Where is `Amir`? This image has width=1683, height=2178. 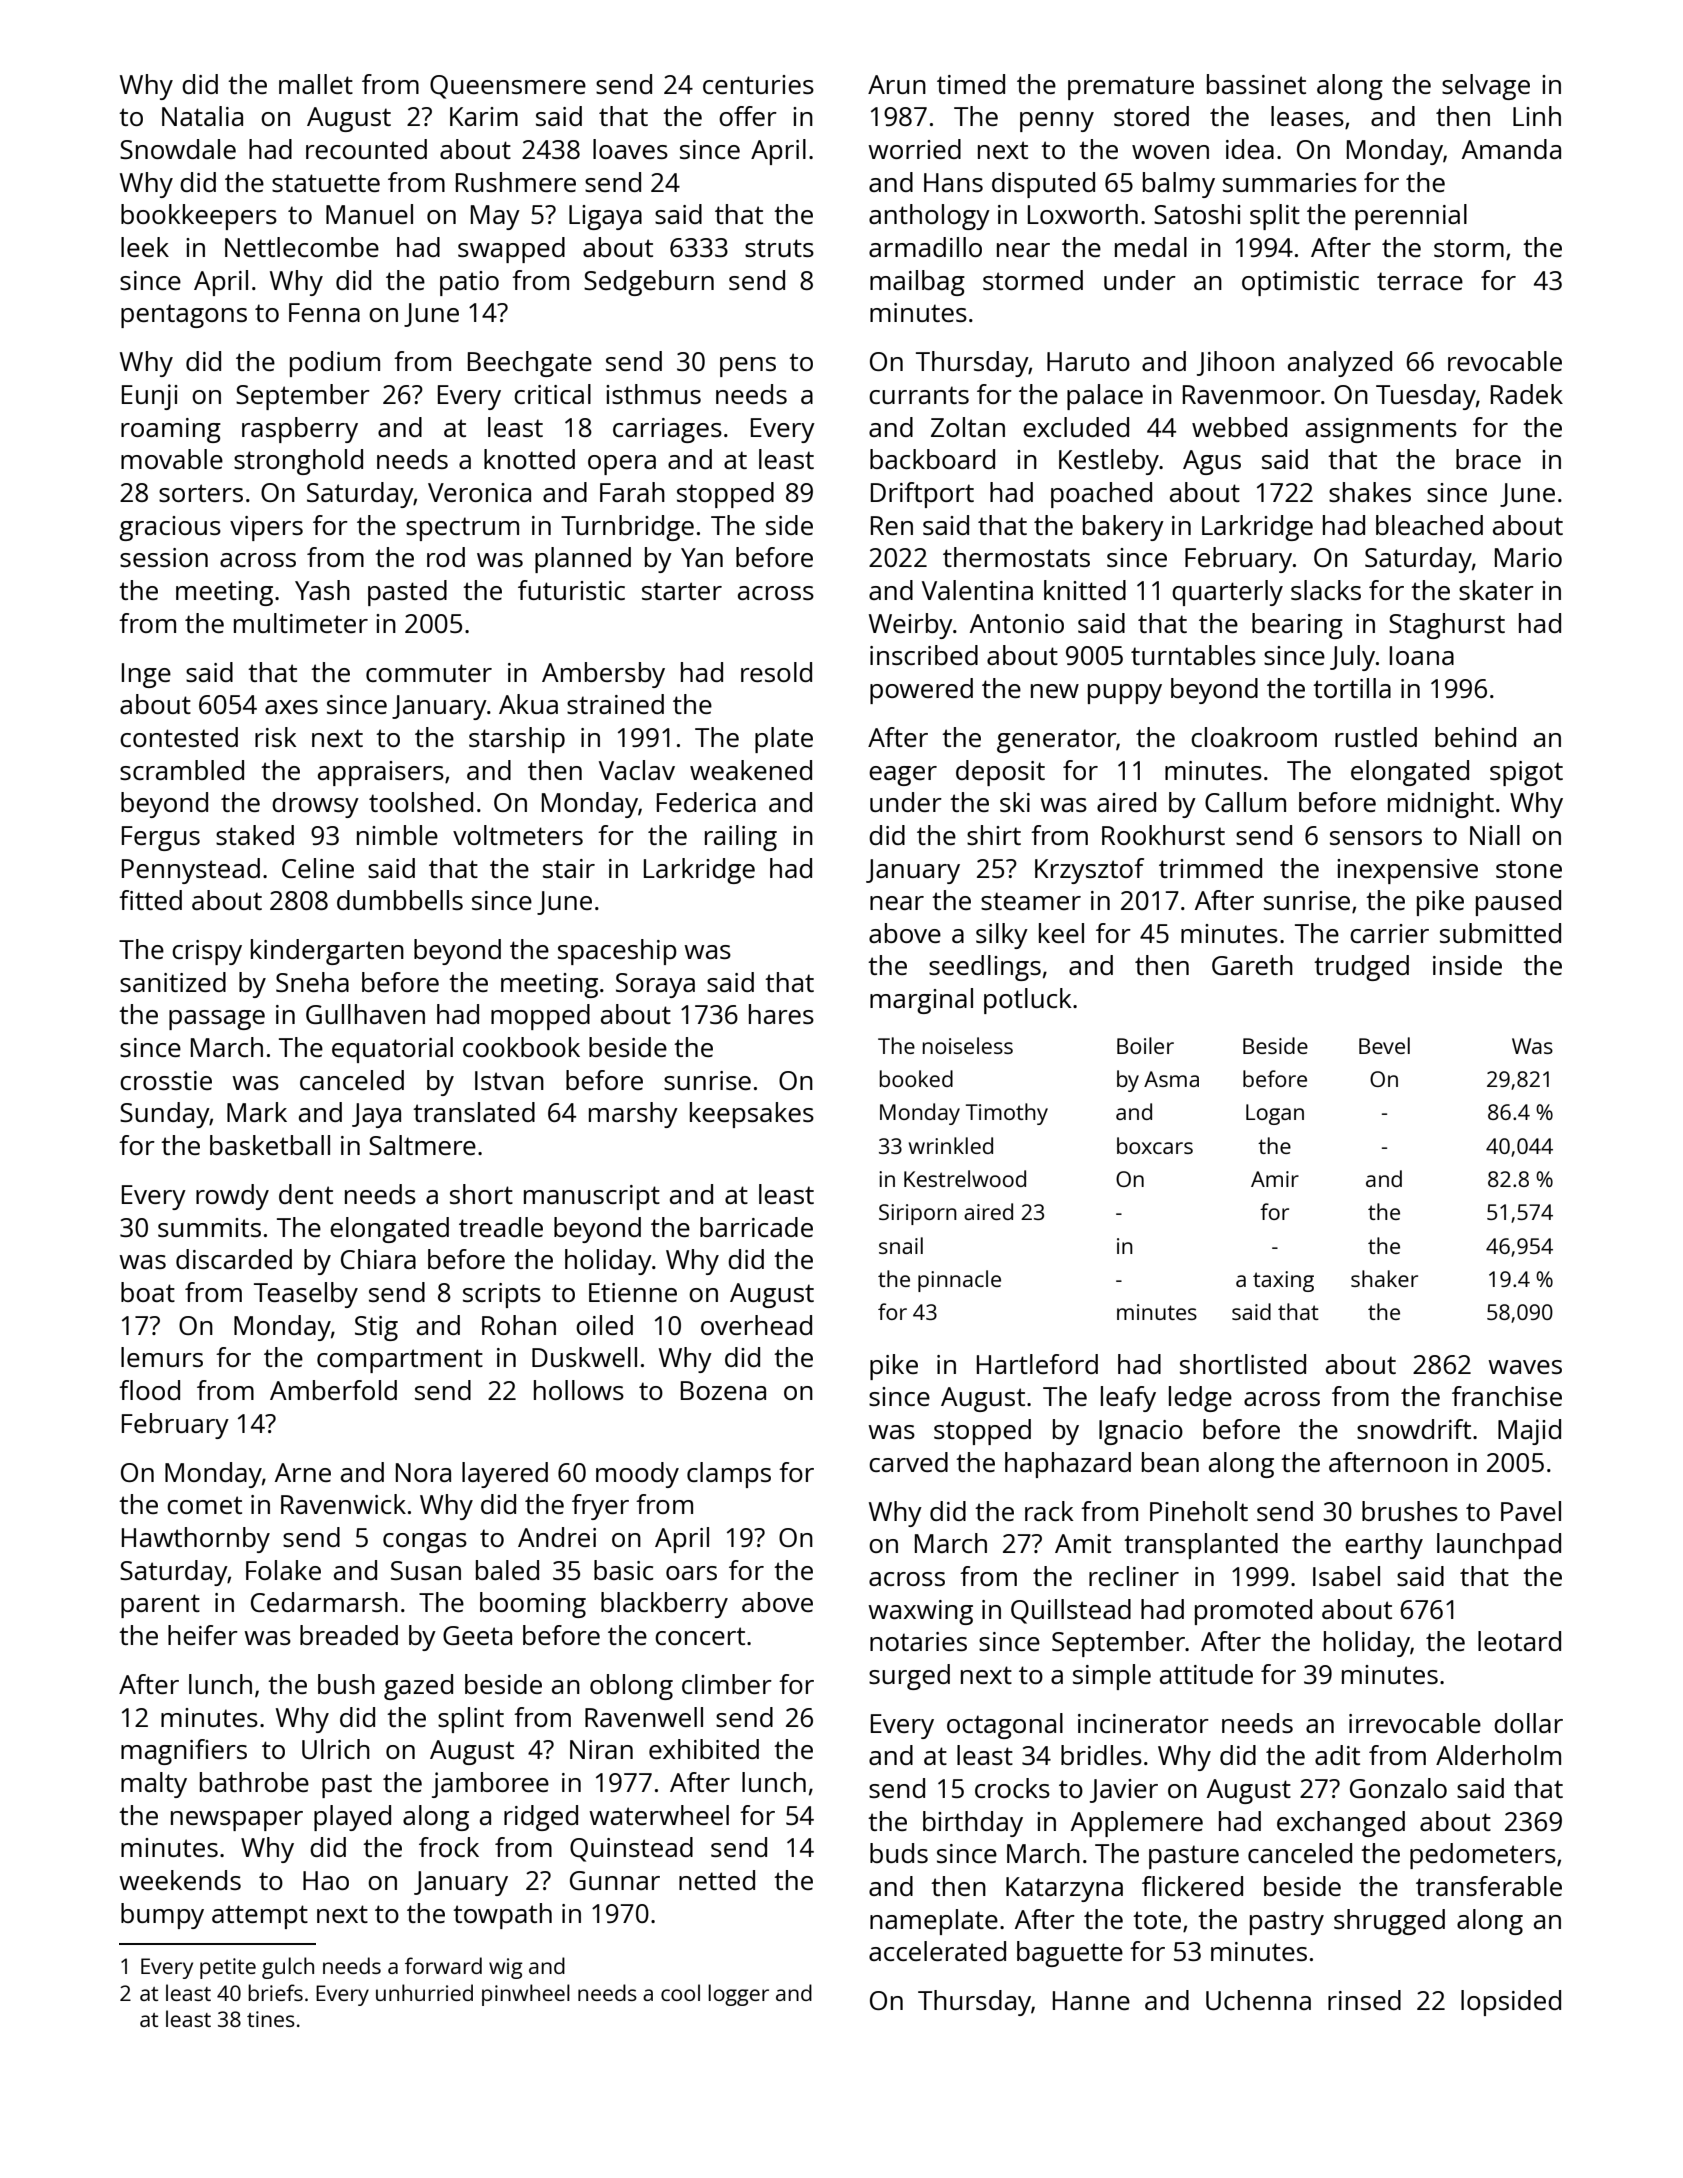
Amir is located at coordinates (1275, 1179).
